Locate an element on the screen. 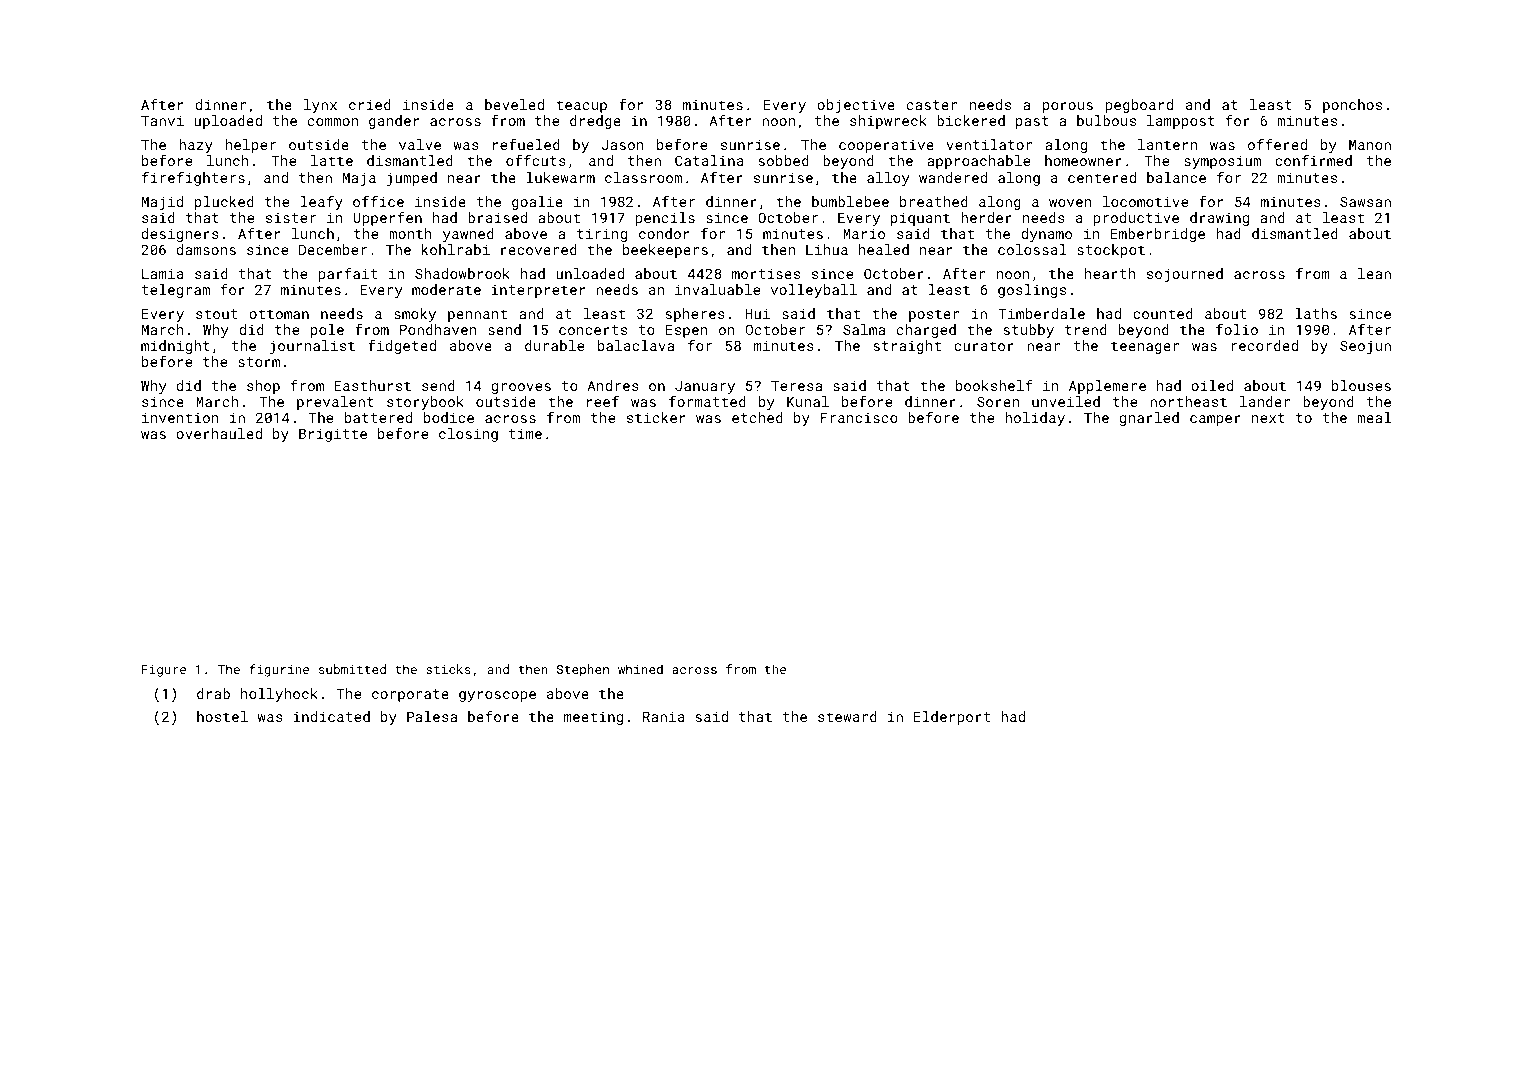 The image size is (1533, 1084). lynx is located at coordinates (320, 106).
